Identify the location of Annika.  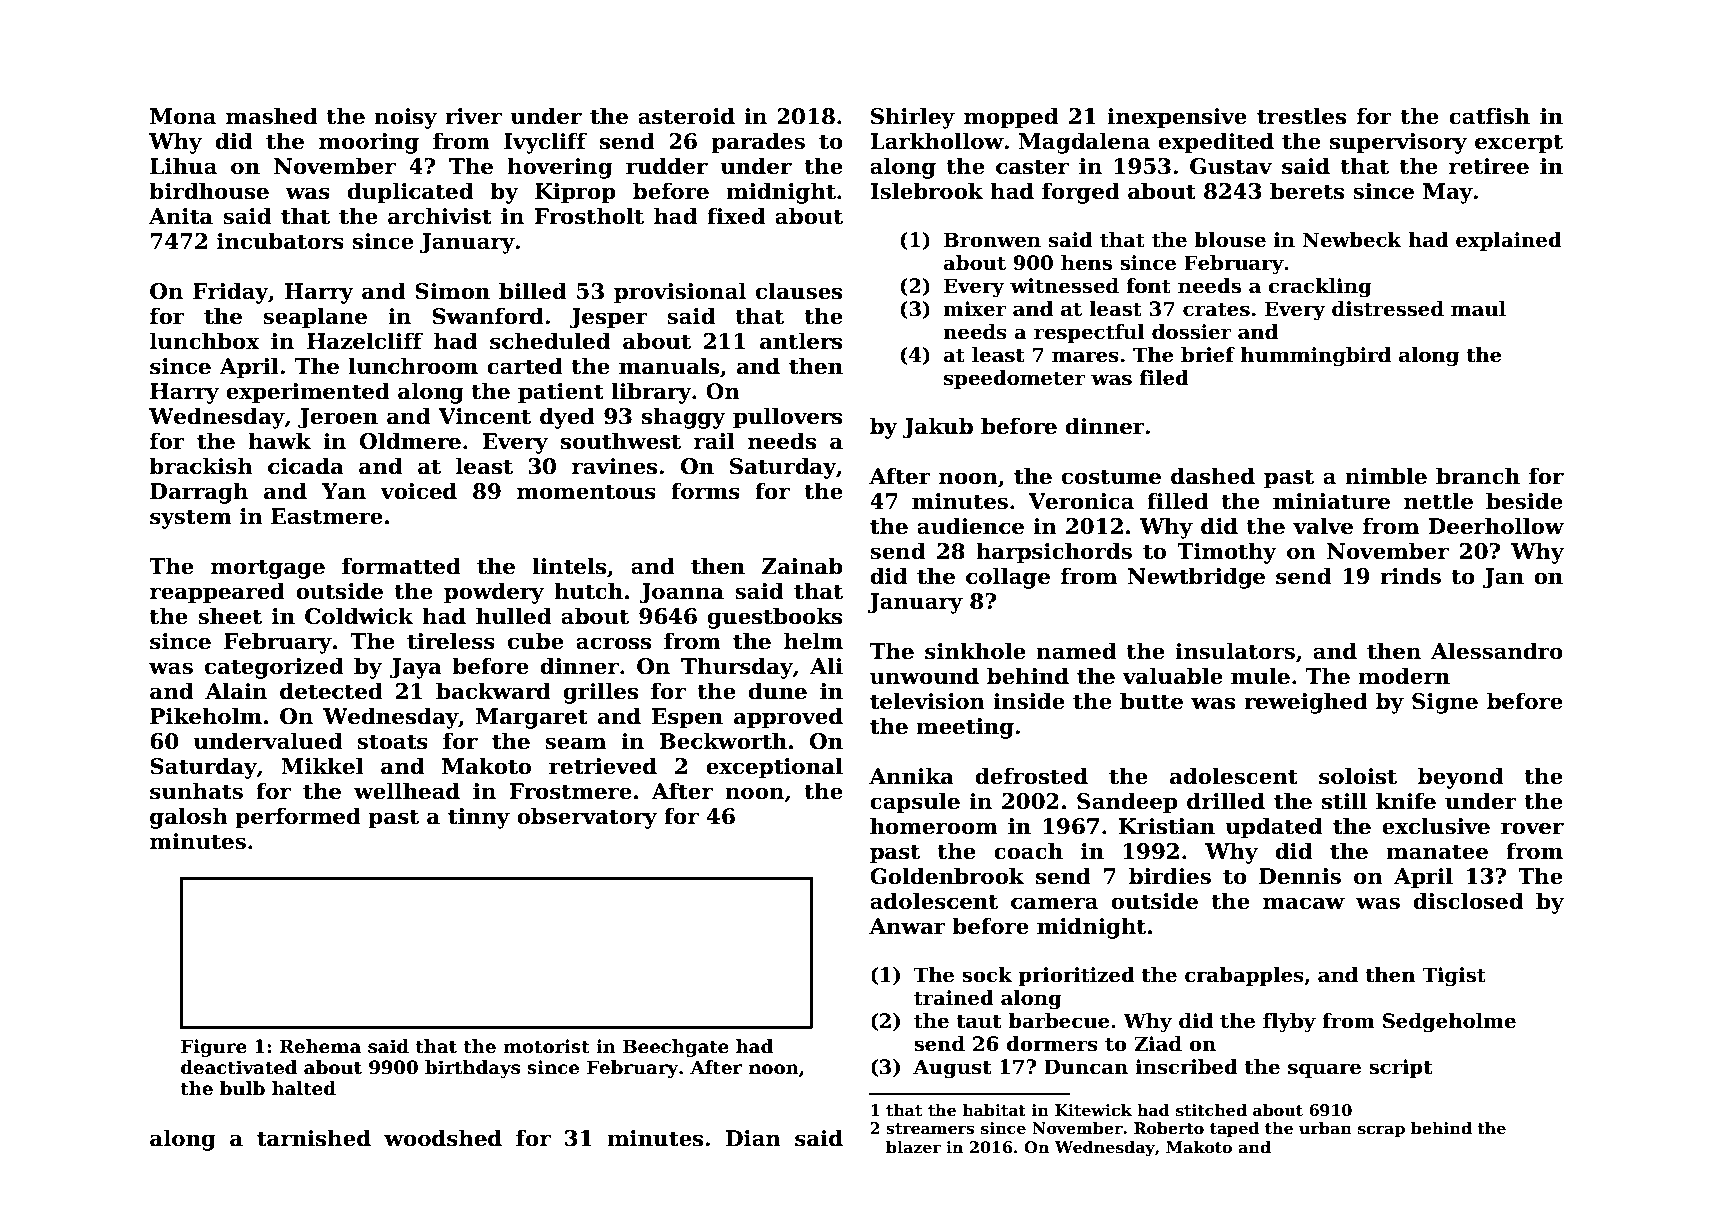
(911, 776).
